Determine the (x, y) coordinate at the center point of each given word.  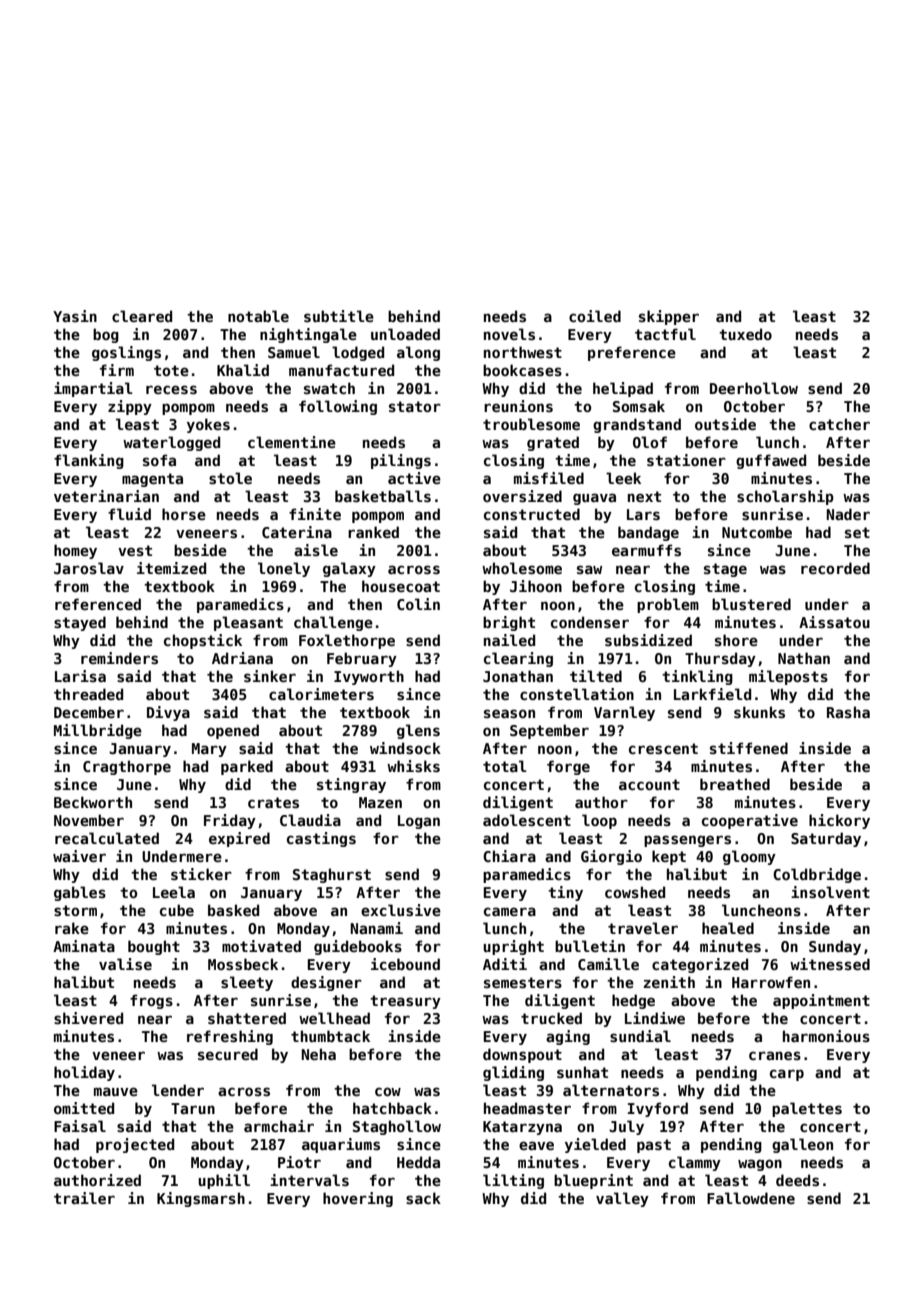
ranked (373, 532)
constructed (532, 514)
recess (171, 389)
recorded (835, 568)
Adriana (242, 658)
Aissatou (834, 622)
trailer (84, 1198)
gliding (513, 1073)
